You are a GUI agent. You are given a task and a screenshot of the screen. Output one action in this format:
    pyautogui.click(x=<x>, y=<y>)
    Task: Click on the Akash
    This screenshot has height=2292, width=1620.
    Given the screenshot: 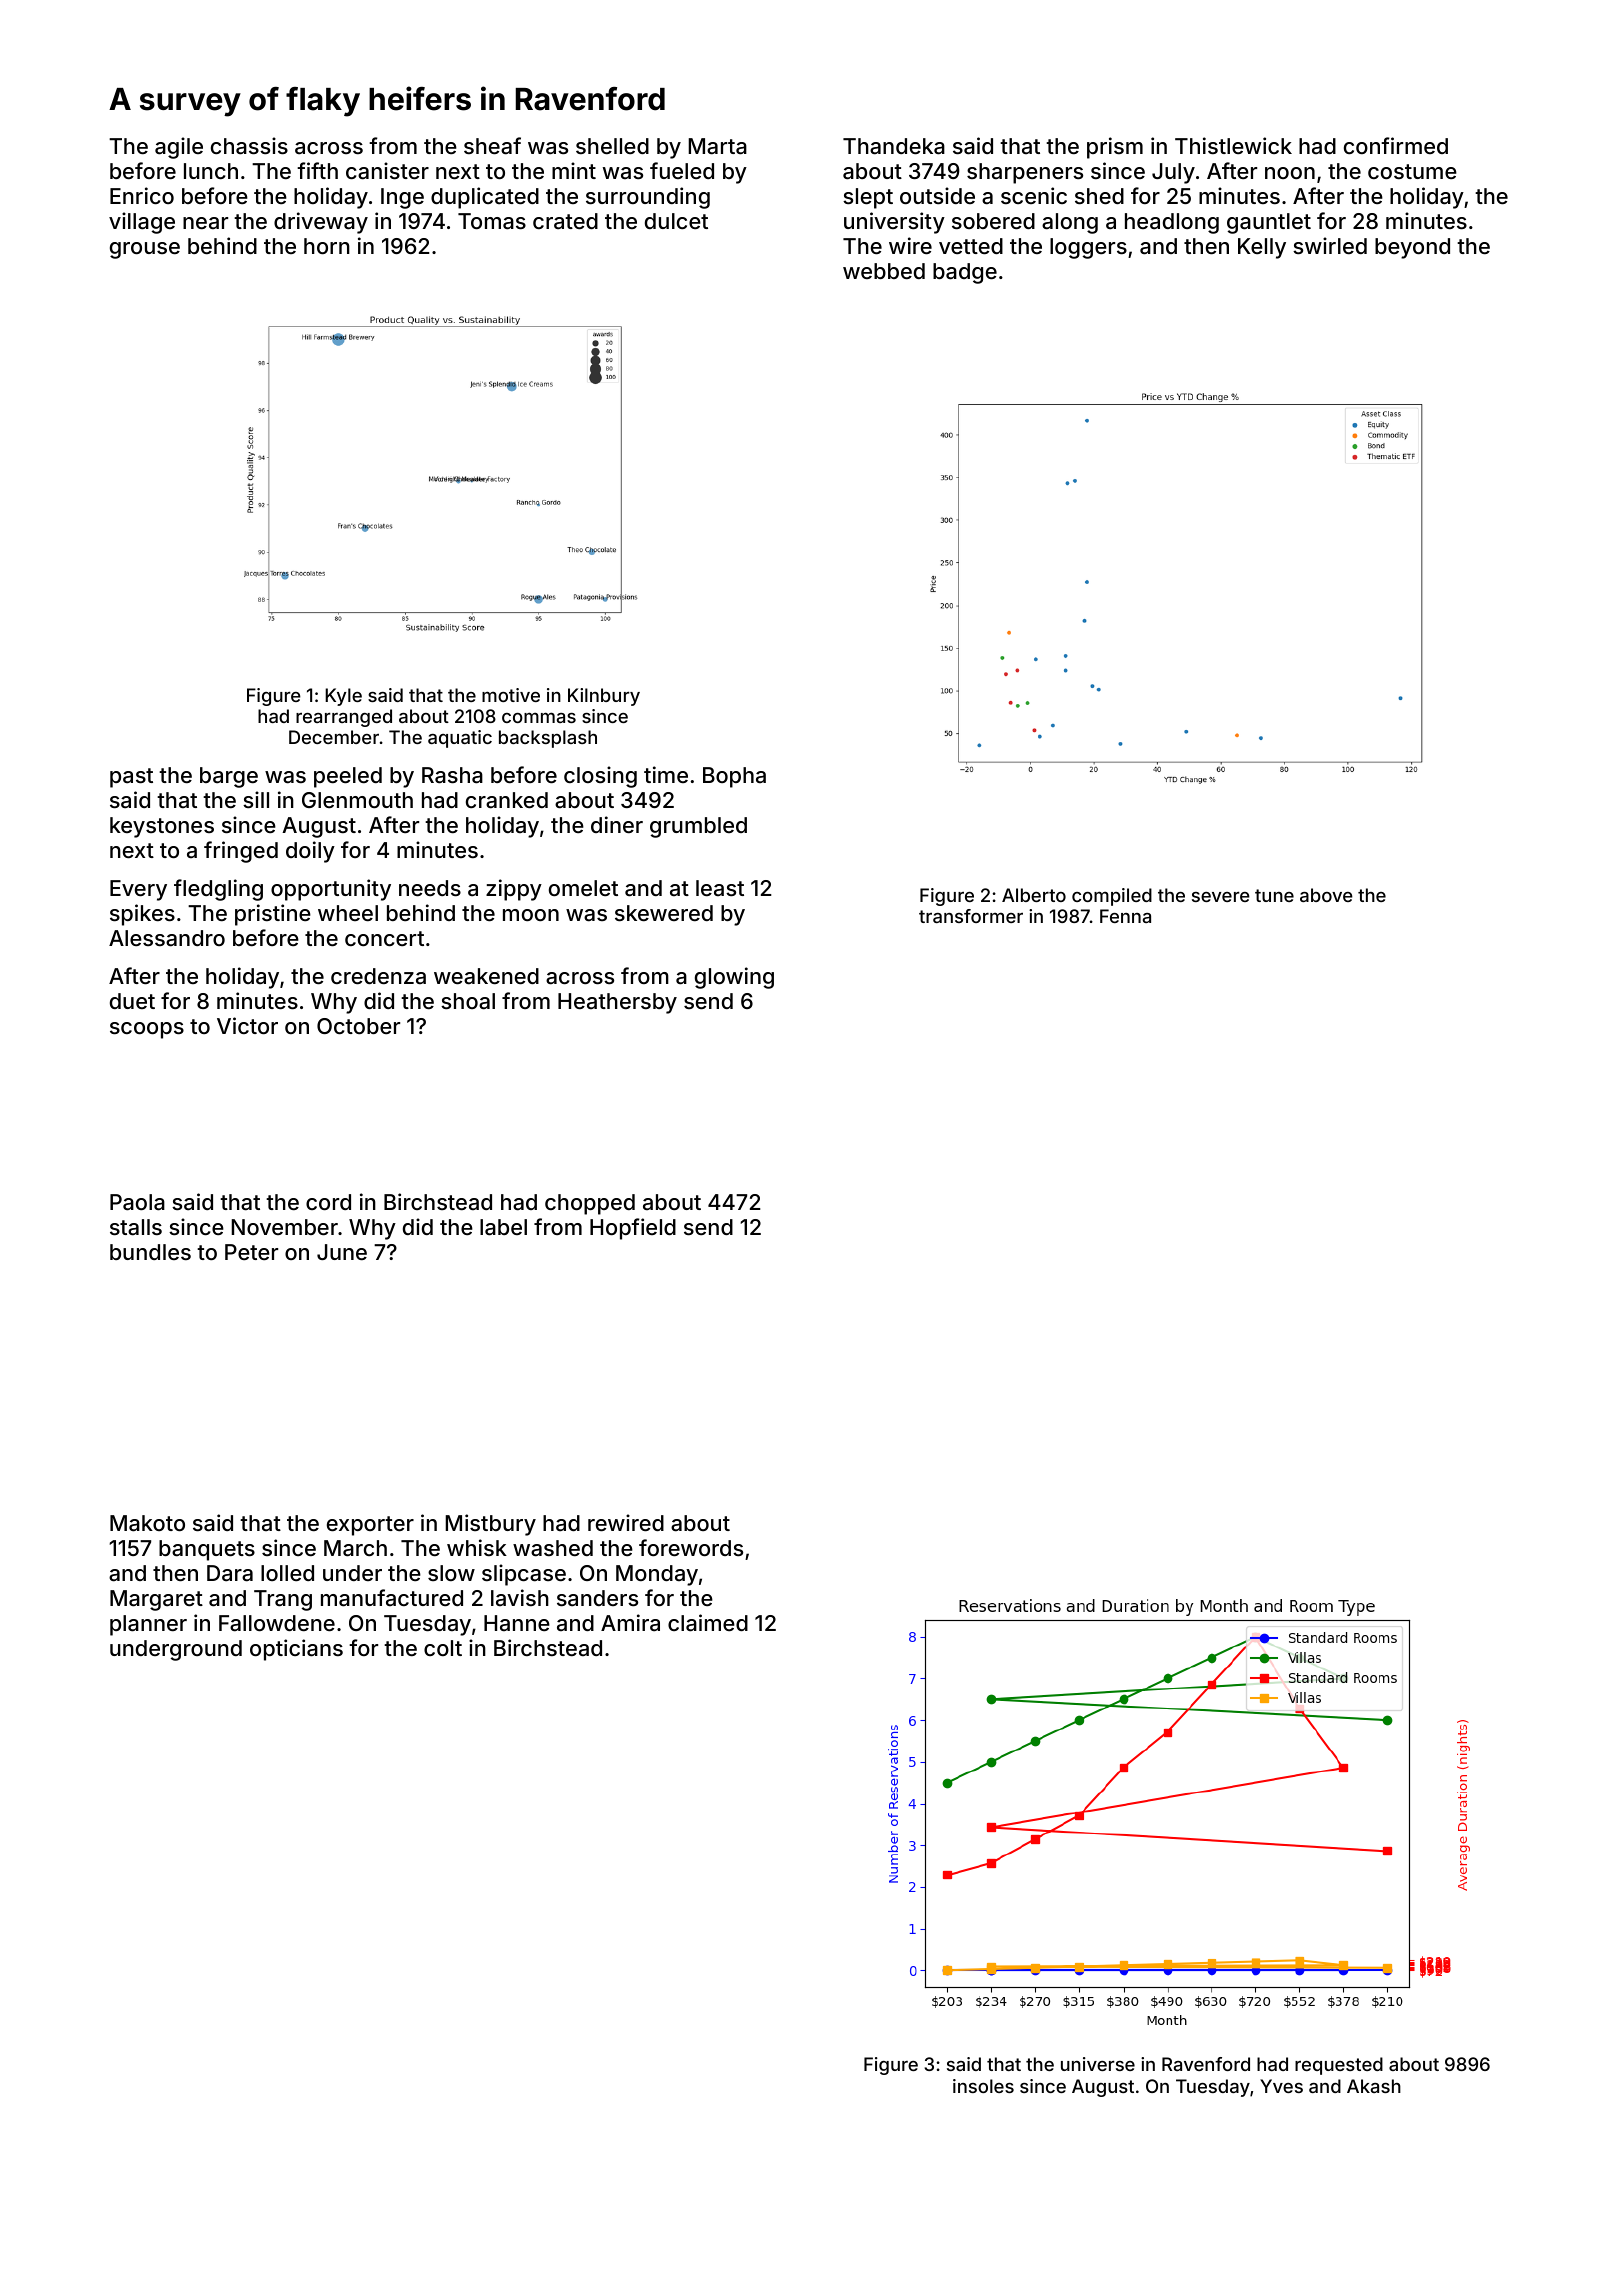 What is the action you would take?
    pyautogui.click(x=1374, y=2086)
